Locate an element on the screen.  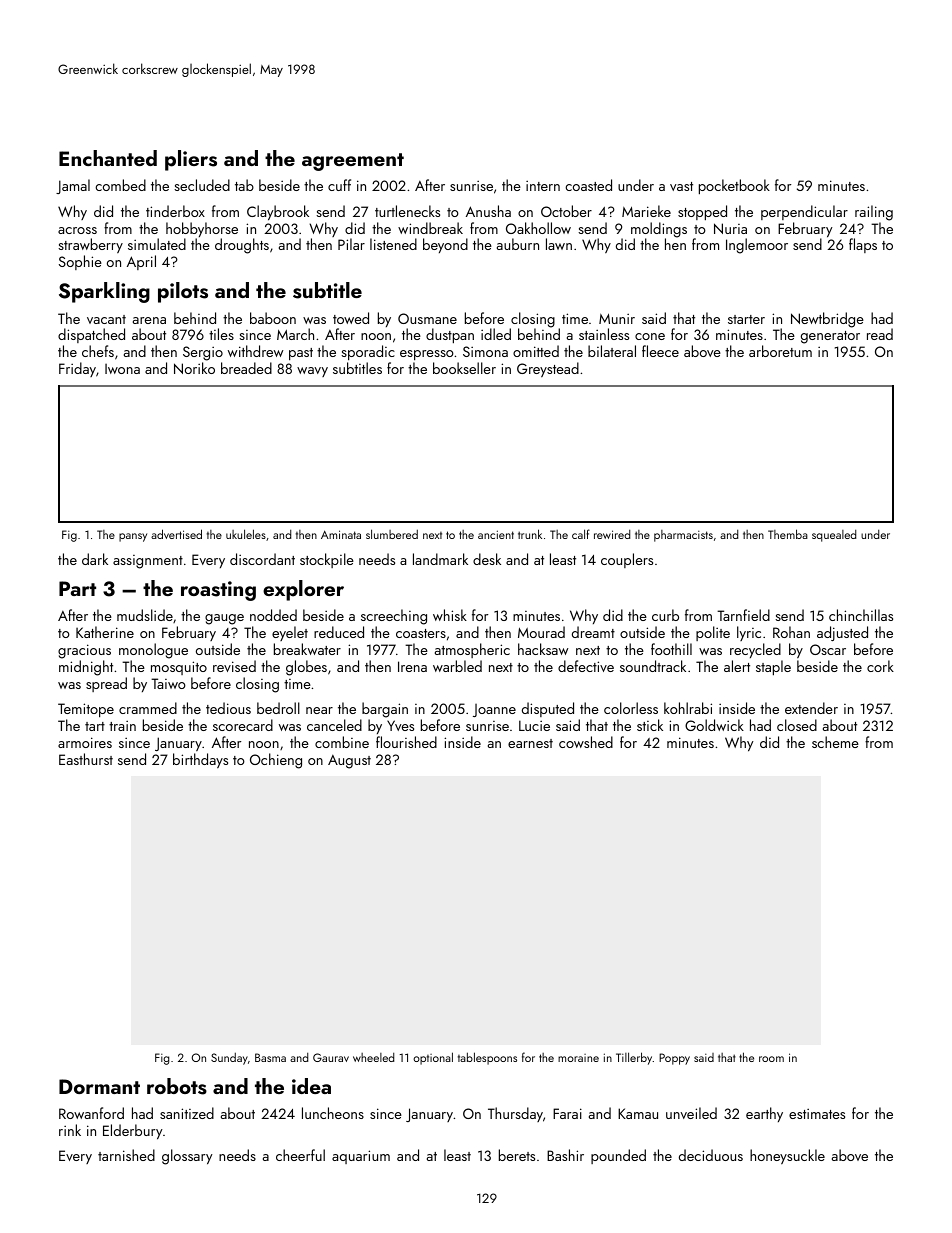
Iwona is located at coordinates (122, 369).
